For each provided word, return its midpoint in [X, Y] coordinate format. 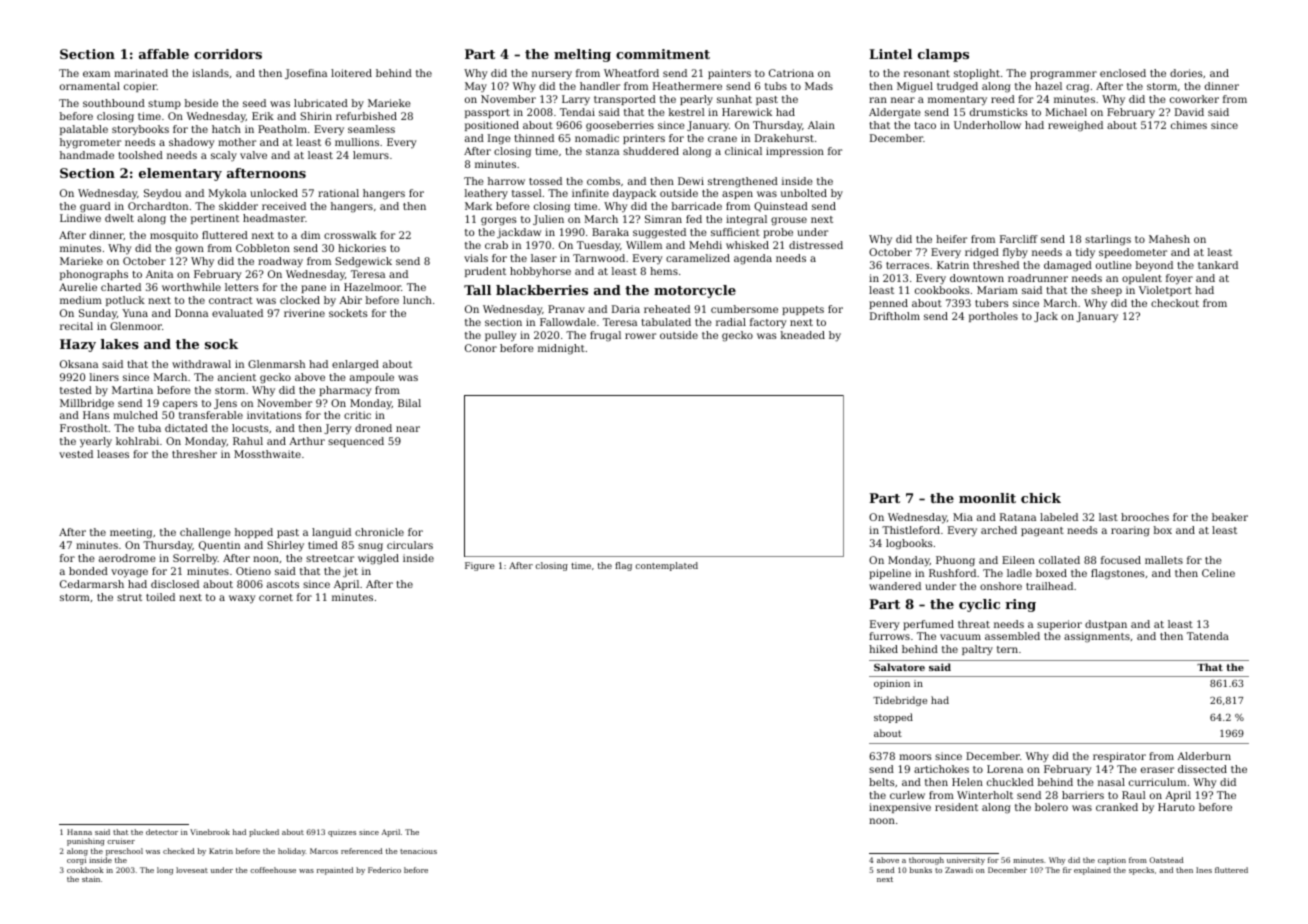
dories [1186, 73]
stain [91, 879]
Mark [478, 206]
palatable [84, 130]
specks [1141, 871]
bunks [921, 870]
